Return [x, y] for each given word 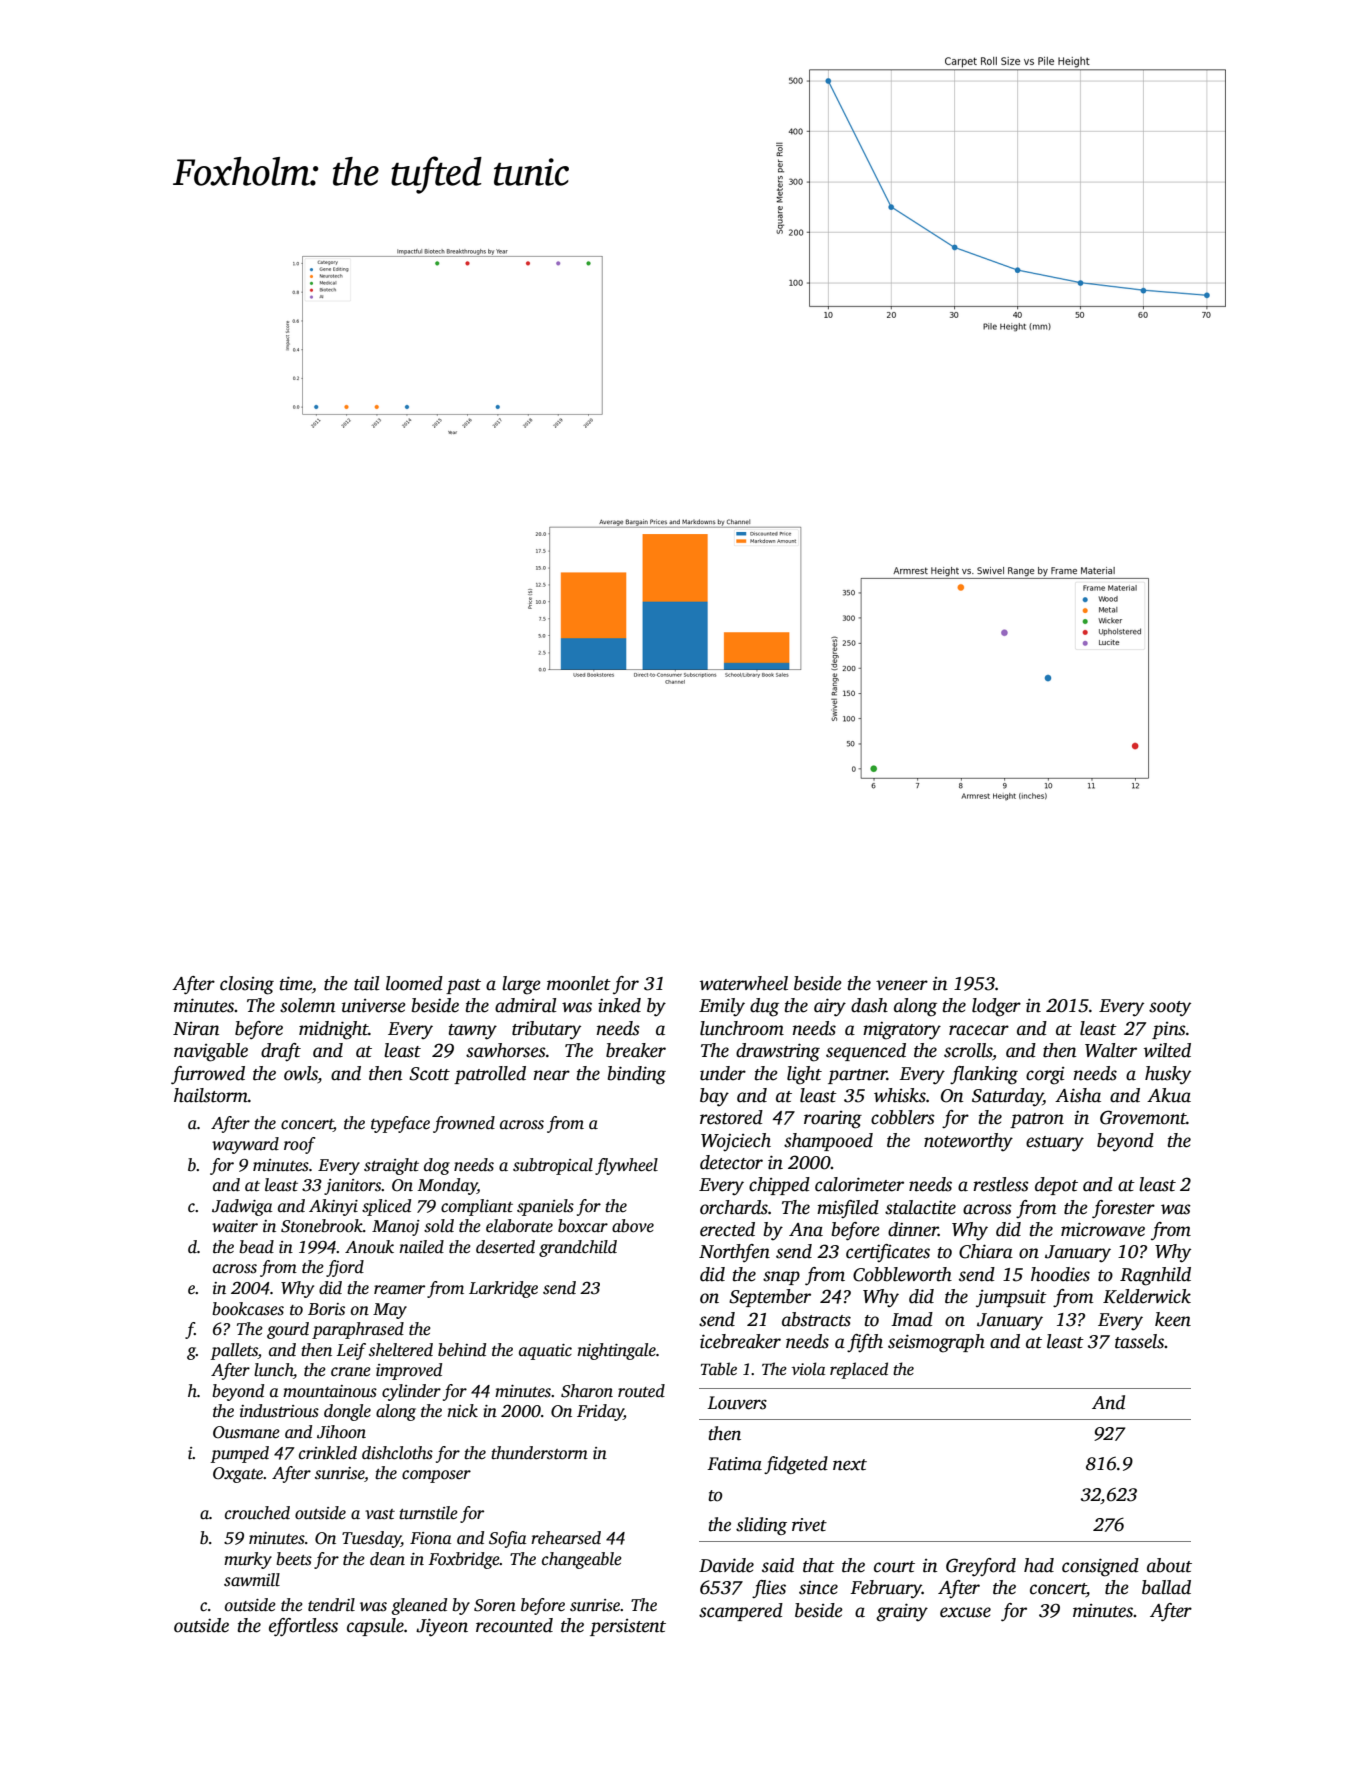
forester [1123, 1209]
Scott [429, 1074]
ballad [1166, 1587]
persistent [628, 1627]
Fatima [734, 1464]
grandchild [578, 1248]
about [1169, 1565]
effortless [303, 1627]
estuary [1055, 1144]
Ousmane [246, 1432]
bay [714, 1097]
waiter [235, 1226]
